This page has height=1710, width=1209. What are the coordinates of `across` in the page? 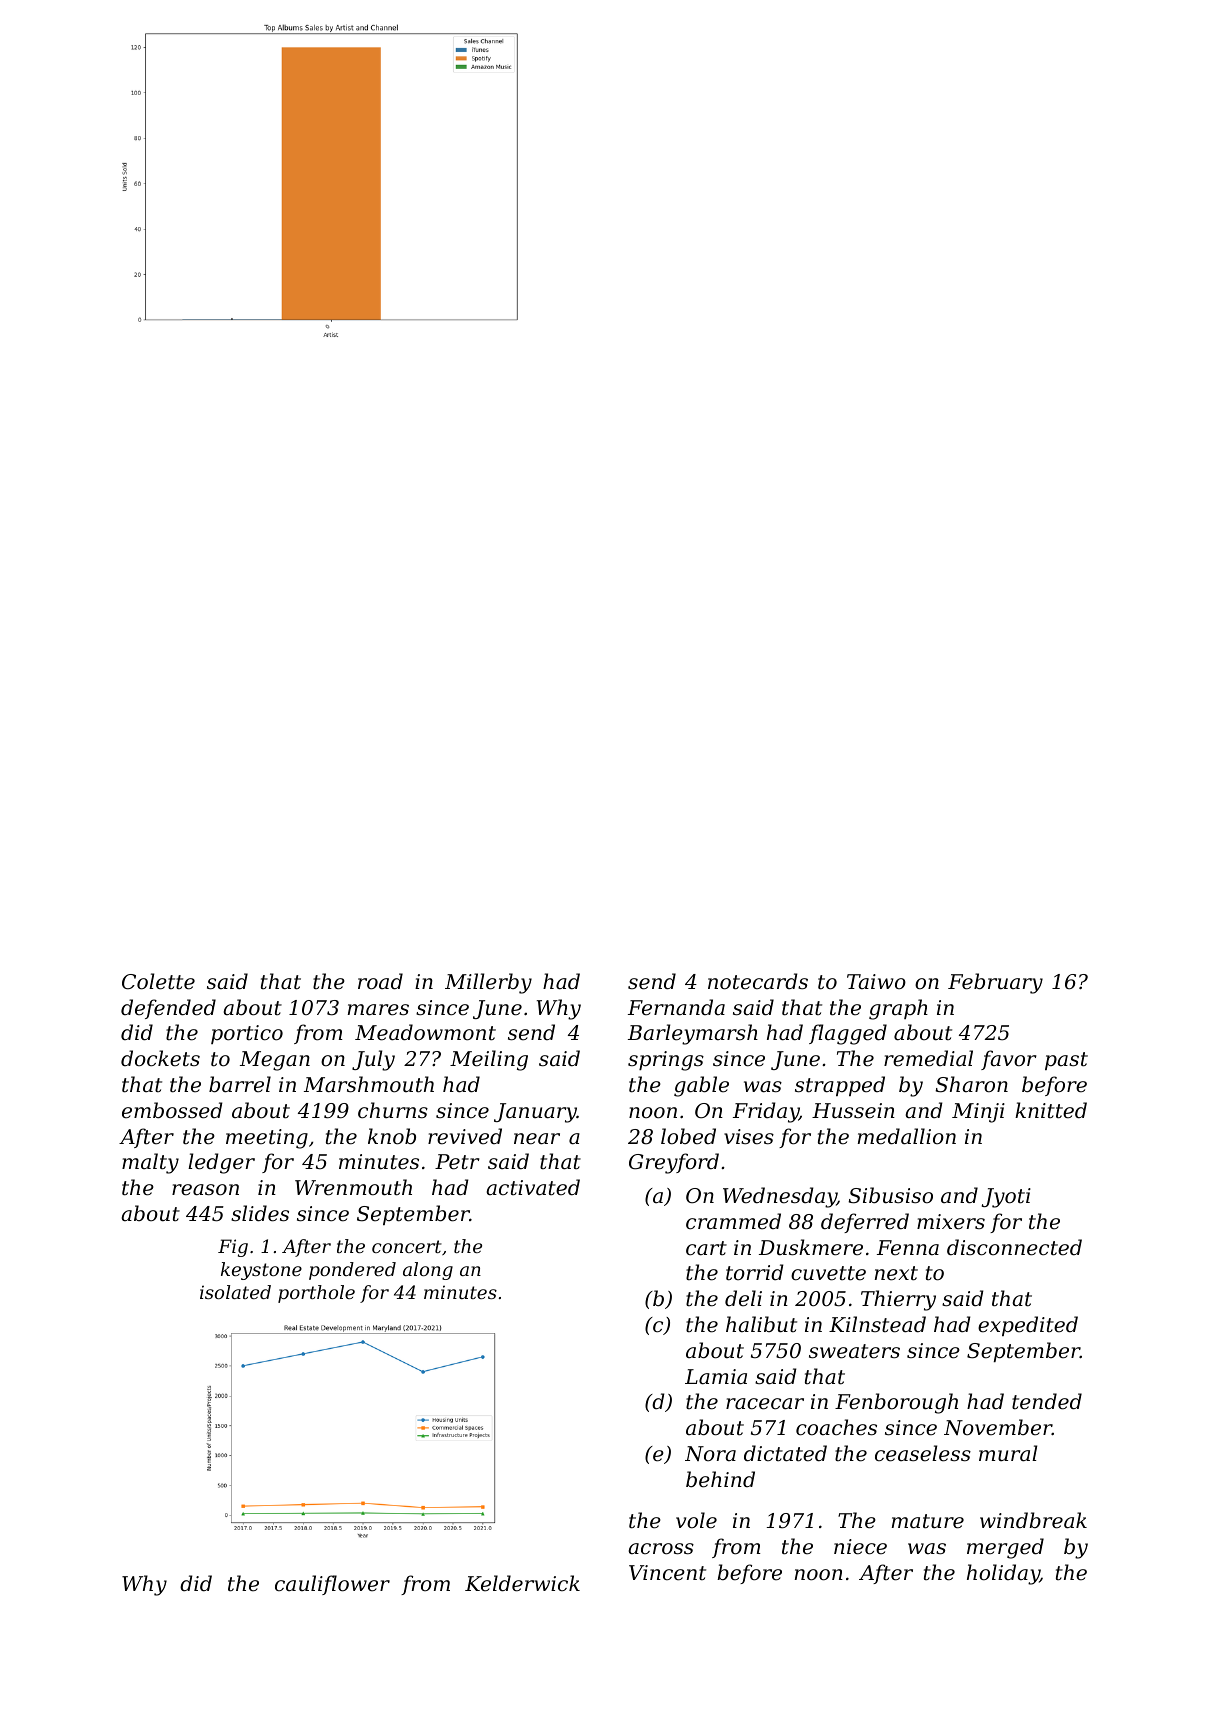 It's located at (661, 1549).
